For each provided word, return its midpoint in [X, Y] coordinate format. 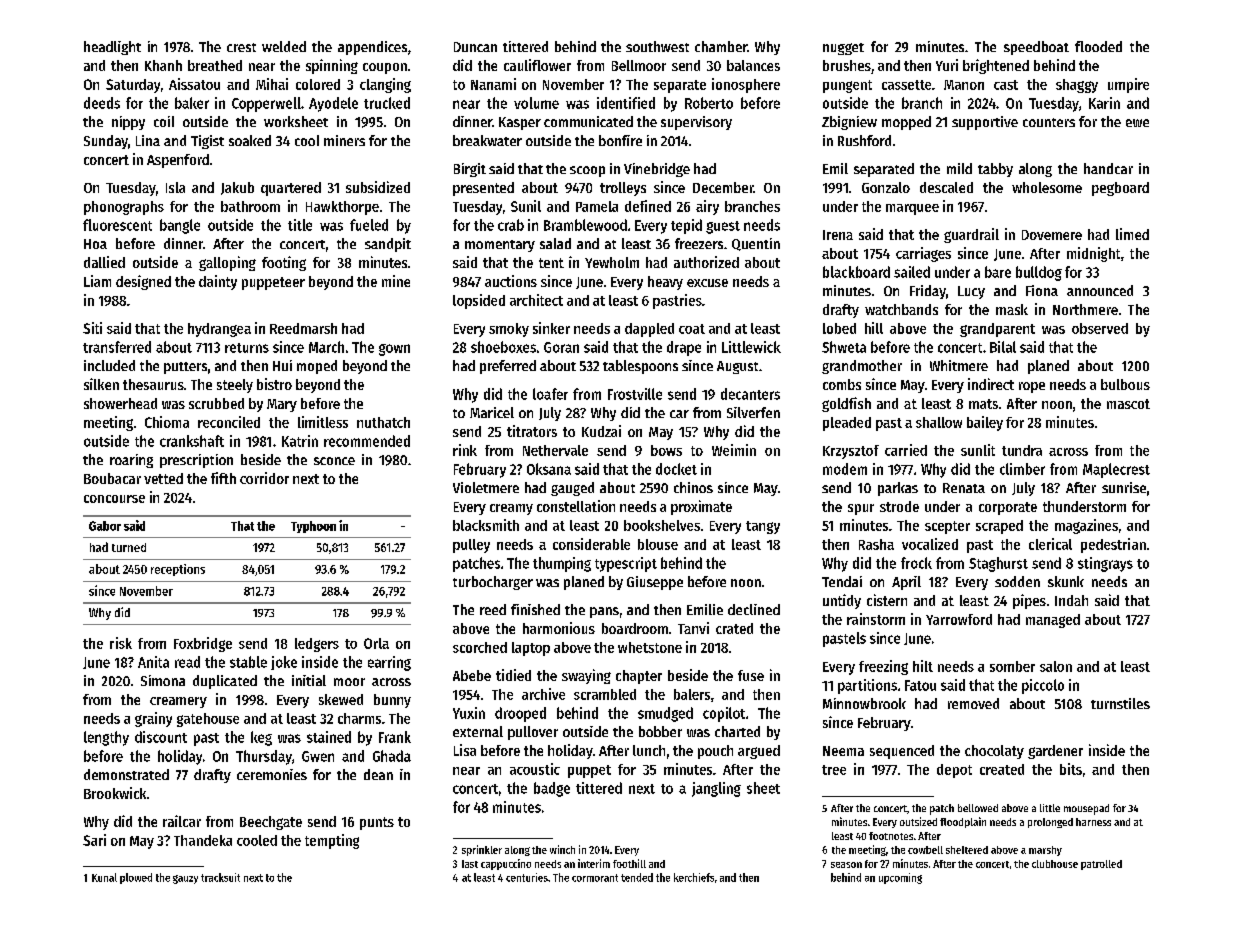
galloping [227, 263]
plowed [136, 878]
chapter [639, 677]
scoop [587, 171]
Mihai [272, 84]
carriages [923, 254]
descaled [946, 187]
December [723, 187]
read [187, 662]
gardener [1055, 752]
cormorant [595, 878]
